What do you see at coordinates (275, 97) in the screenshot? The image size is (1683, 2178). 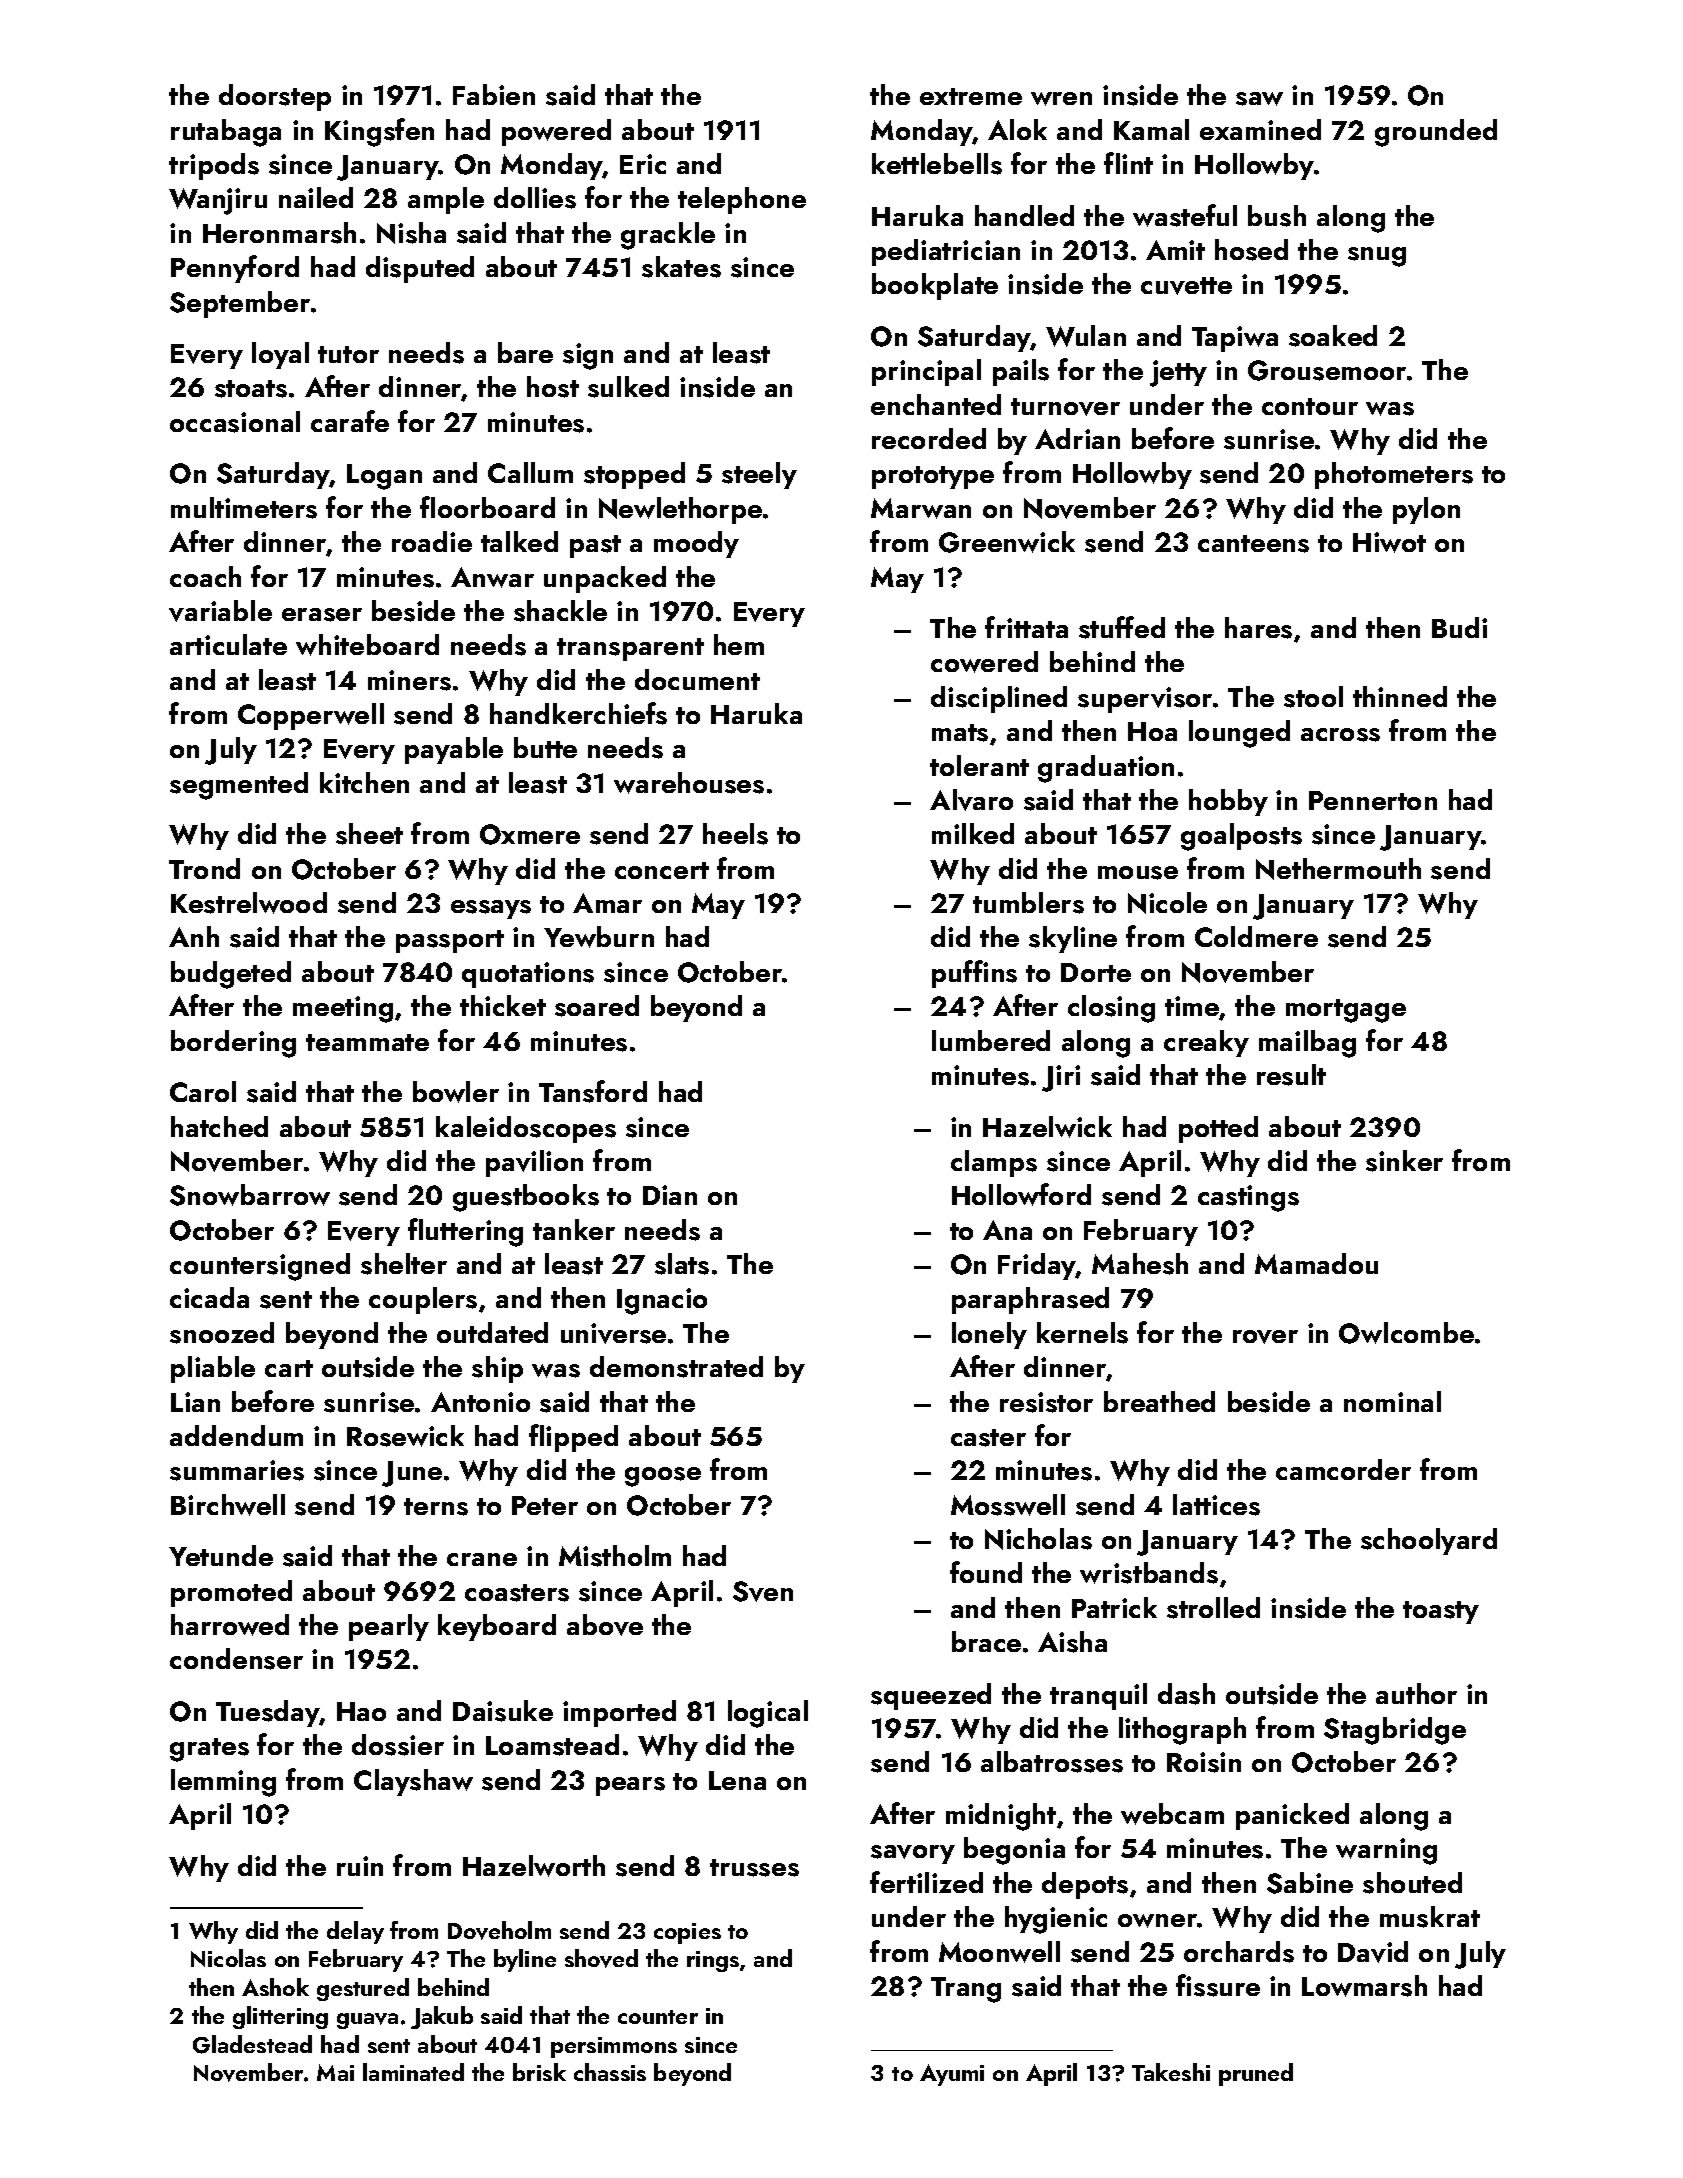 I see `doorstep` at bounding box center [275, 97].
